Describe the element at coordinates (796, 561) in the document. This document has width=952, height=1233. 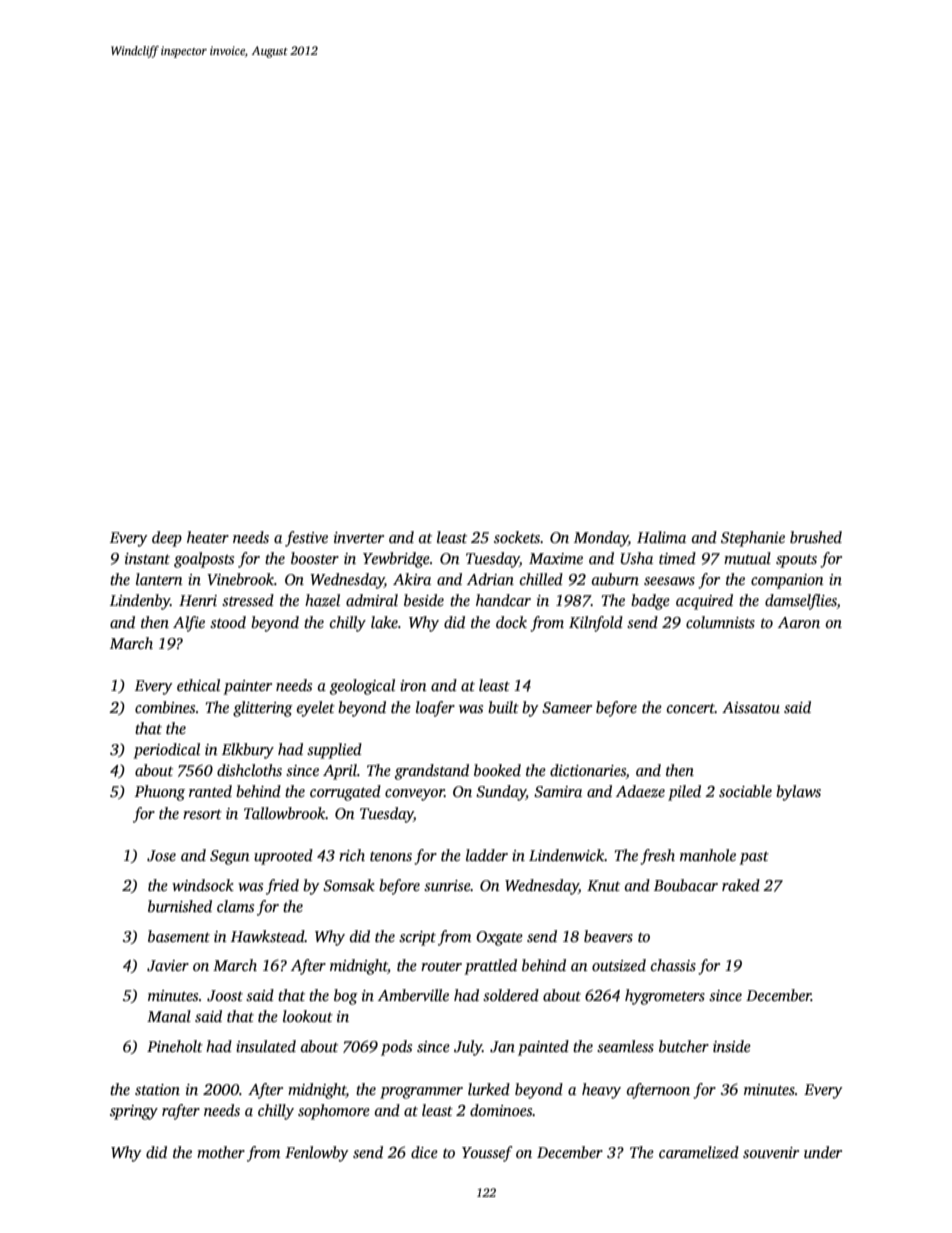
I see `spouts` at that location.
